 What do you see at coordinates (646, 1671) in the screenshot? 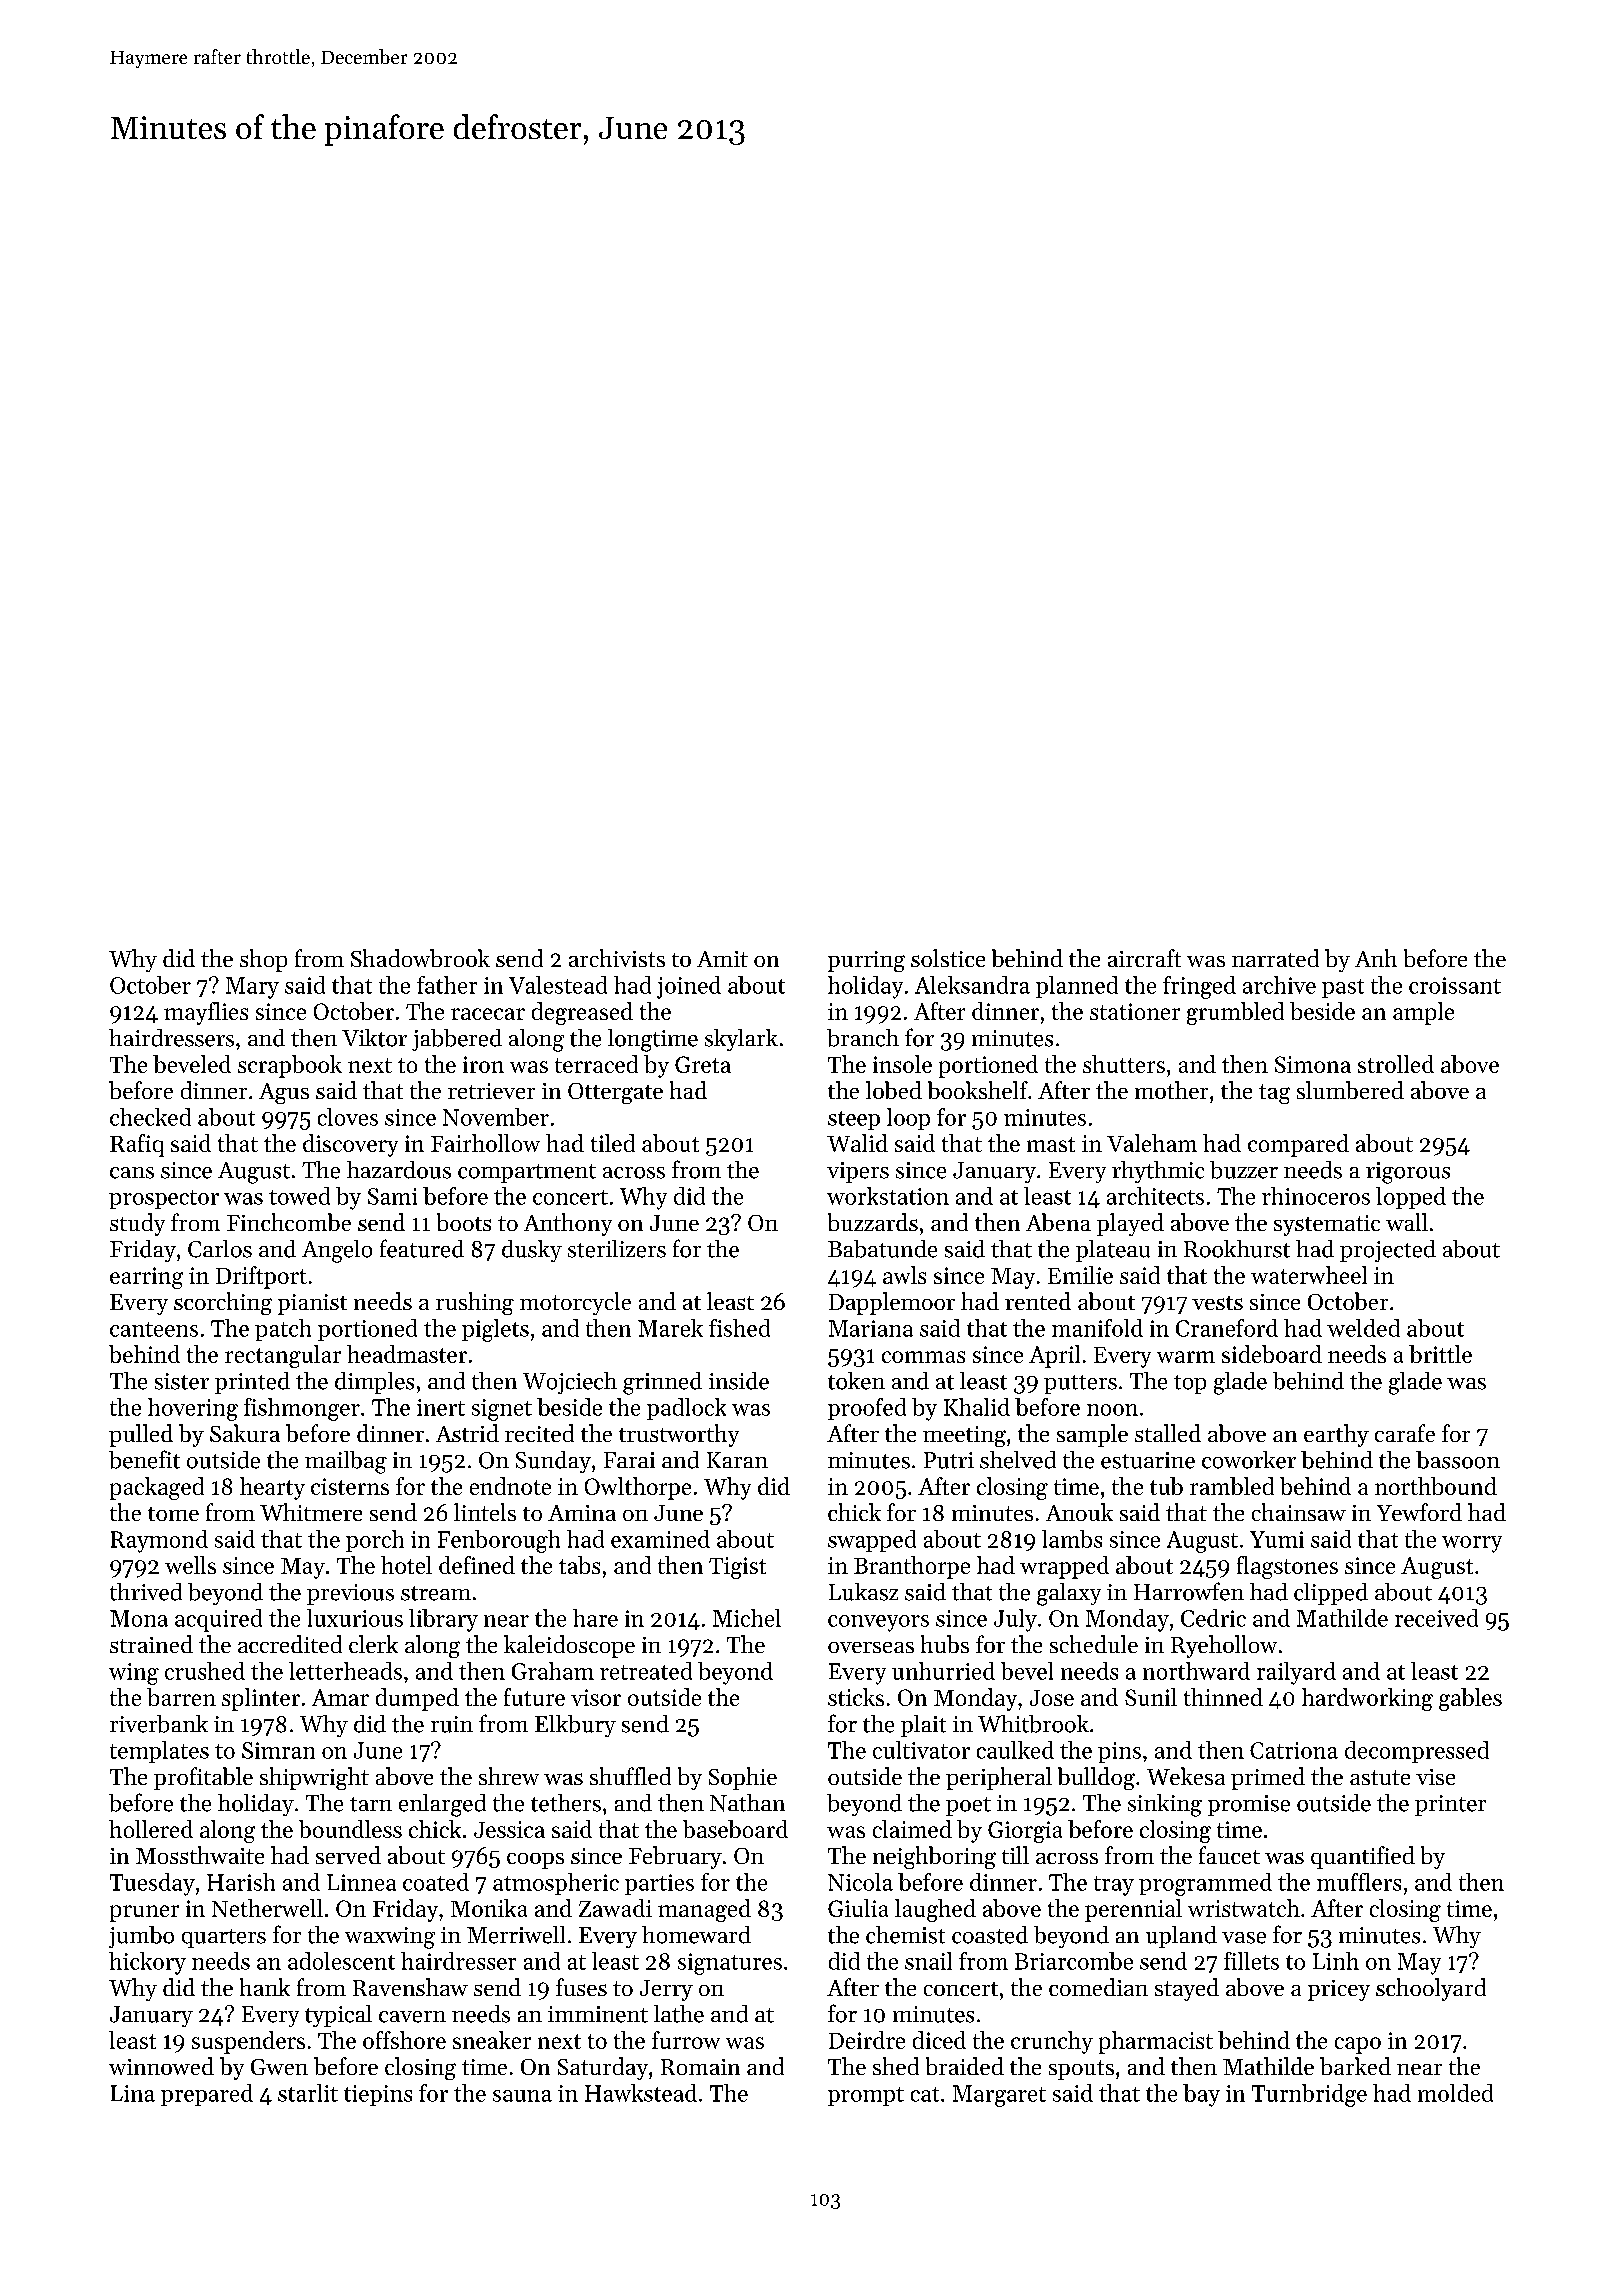
I see `retreated` at bounding box center [646, 1671].
